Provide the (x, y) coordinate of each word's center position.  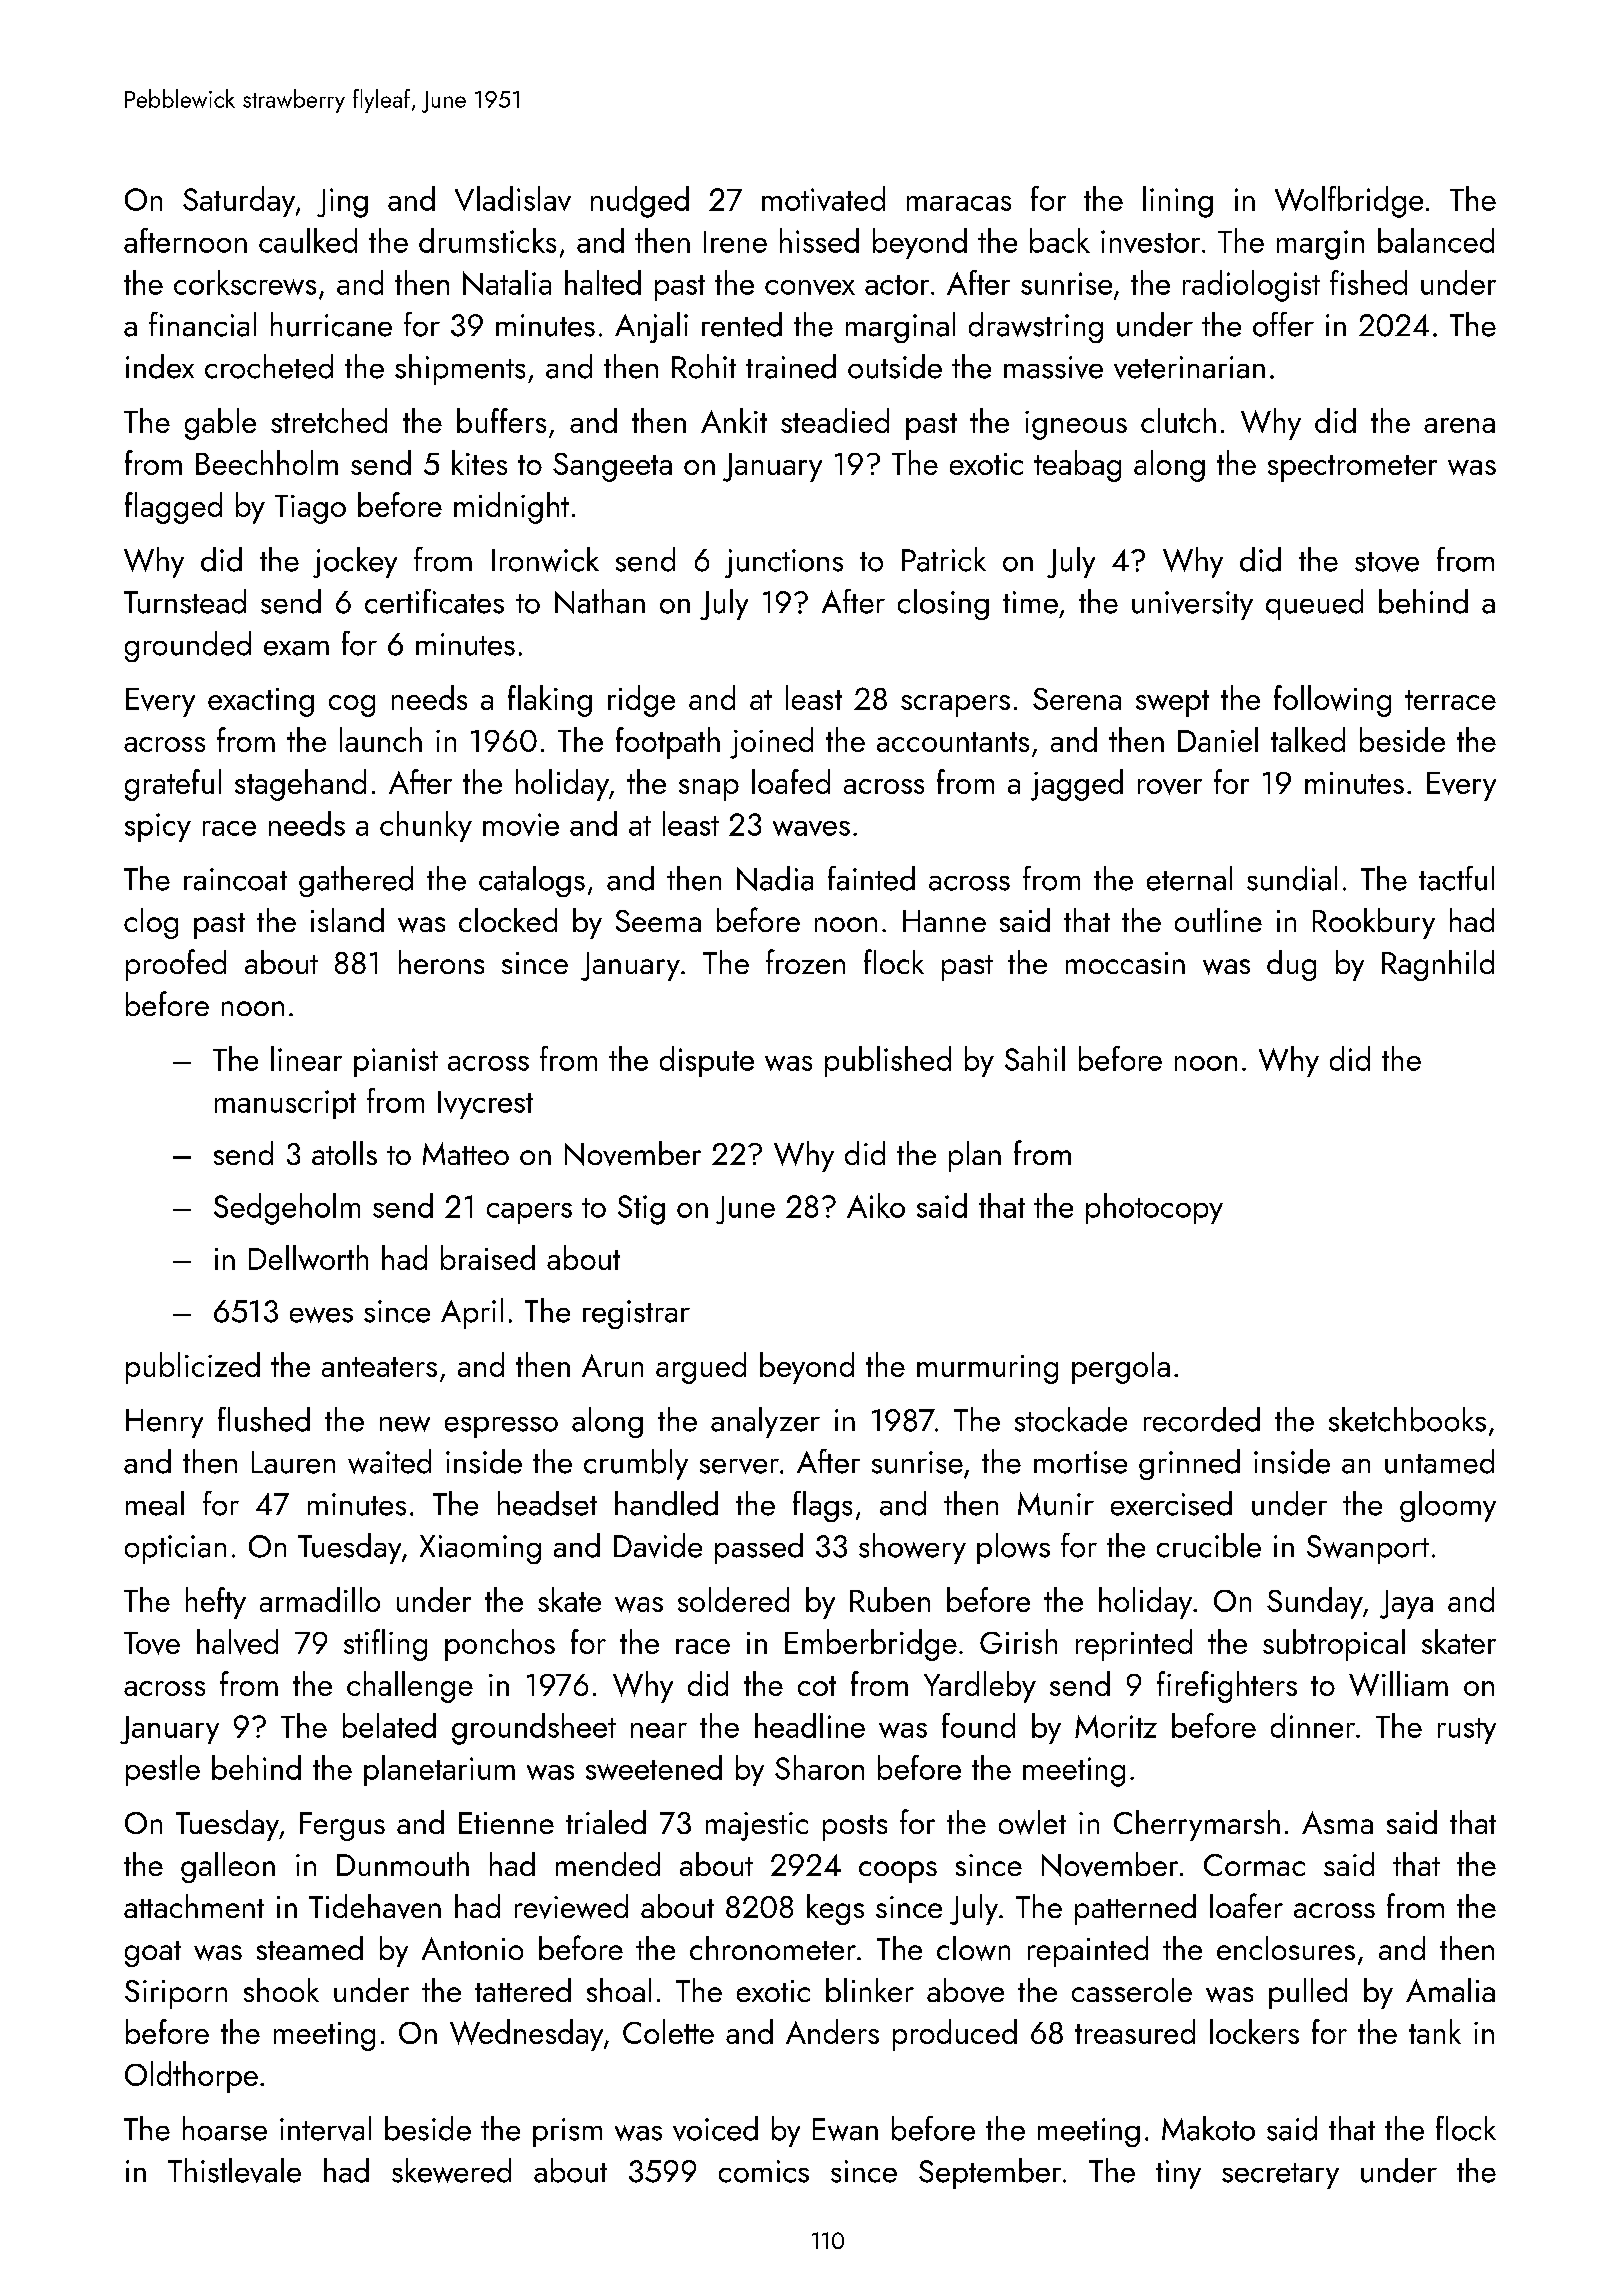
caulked (308, 240)
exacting (261, 702)
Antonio (472, 1948)
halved (237, 1642)
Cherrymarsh (1197, 1825)
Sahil (1035, 1058)
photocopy (1154, 1208)
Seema (658, 921)
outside (895, 366)
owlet (1032, 1822)
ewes (321, 1315)
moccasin (1125, 963)
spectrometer (1352, 468)
